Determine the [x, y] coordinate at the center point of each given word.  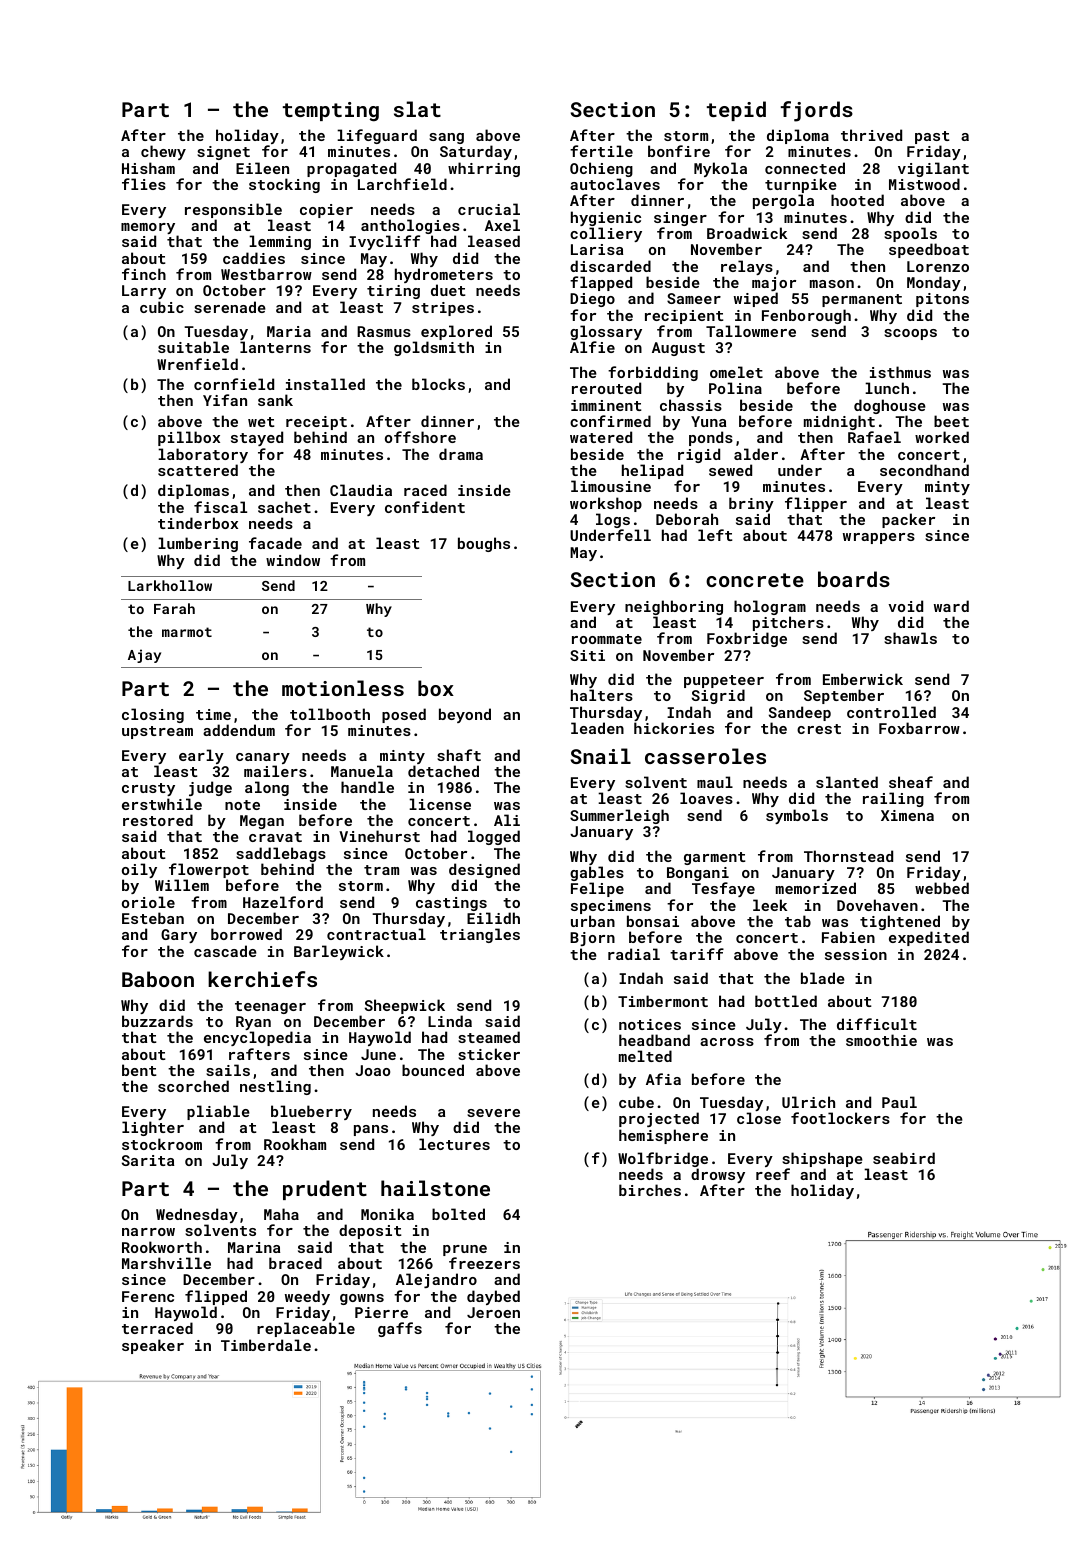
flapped [601, 283]
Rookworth [162, 1247]
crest [819, 729]
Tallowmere [751, 331]
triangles [480, 936]
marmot [187, 632]
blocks [438, 384]
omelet [736, 372]
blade [823, 978]
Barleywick [339, 952]
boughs [484, 544]
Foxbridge [747, 639]
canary [263, 758]
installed [325, 384]
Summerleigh [619, 816]
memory [149, 229]
